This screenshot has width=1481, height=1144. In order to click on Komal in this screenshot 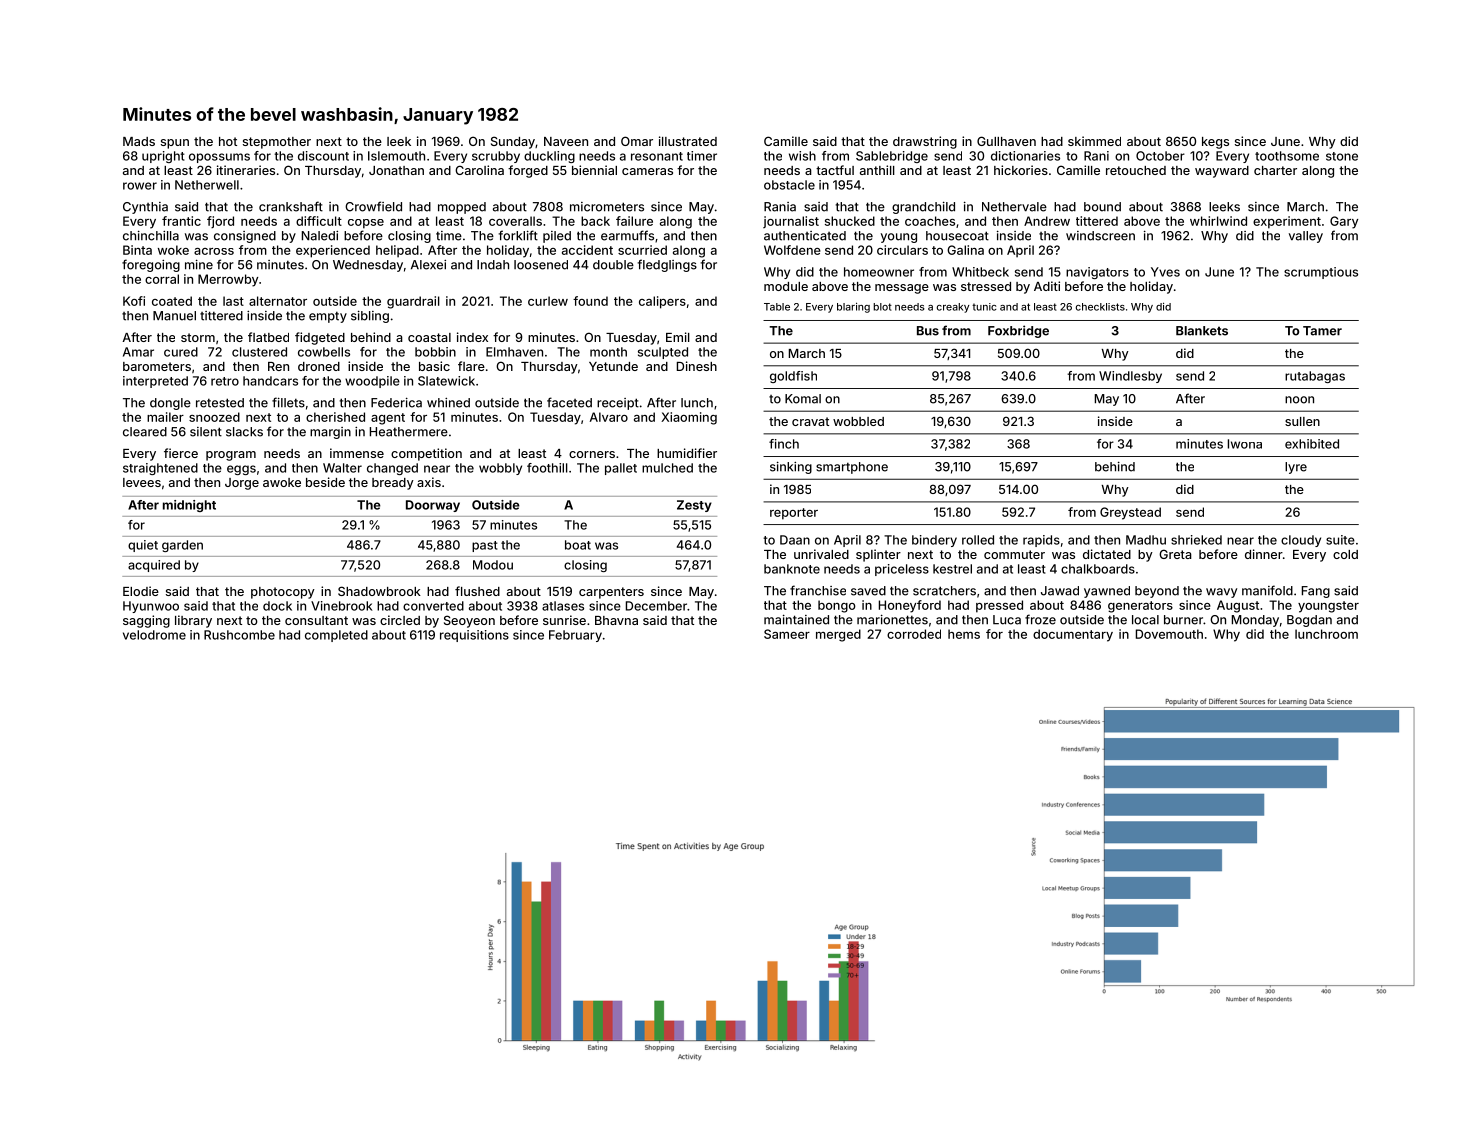, I will do `click(803, 399)`.
